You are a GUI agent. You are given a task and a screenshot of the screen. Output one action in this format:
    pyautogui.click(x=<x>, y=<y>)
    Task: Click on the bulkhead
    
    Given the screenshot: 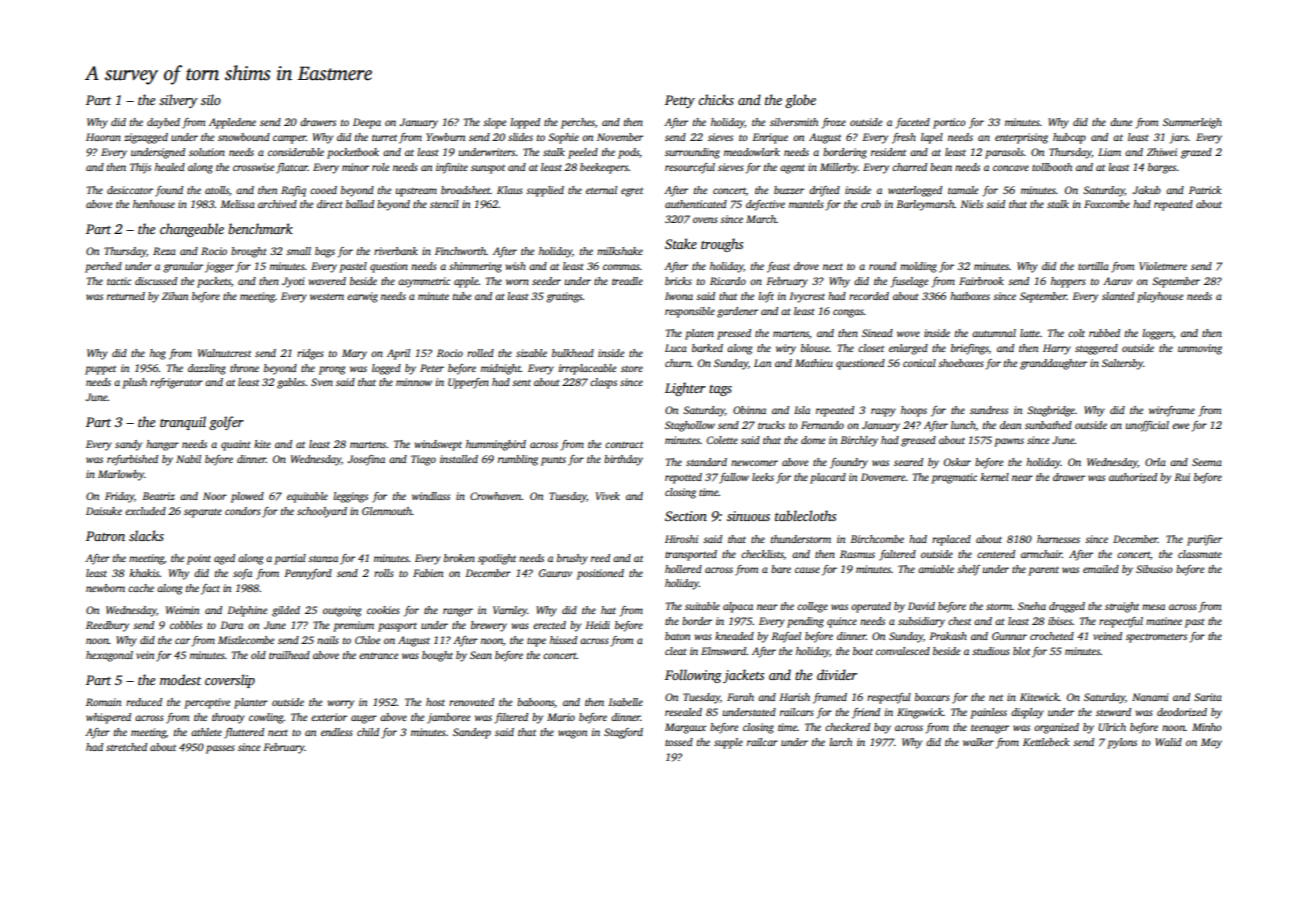 What is the action you would take?
    pyautogui.click(x=573, y=353)
